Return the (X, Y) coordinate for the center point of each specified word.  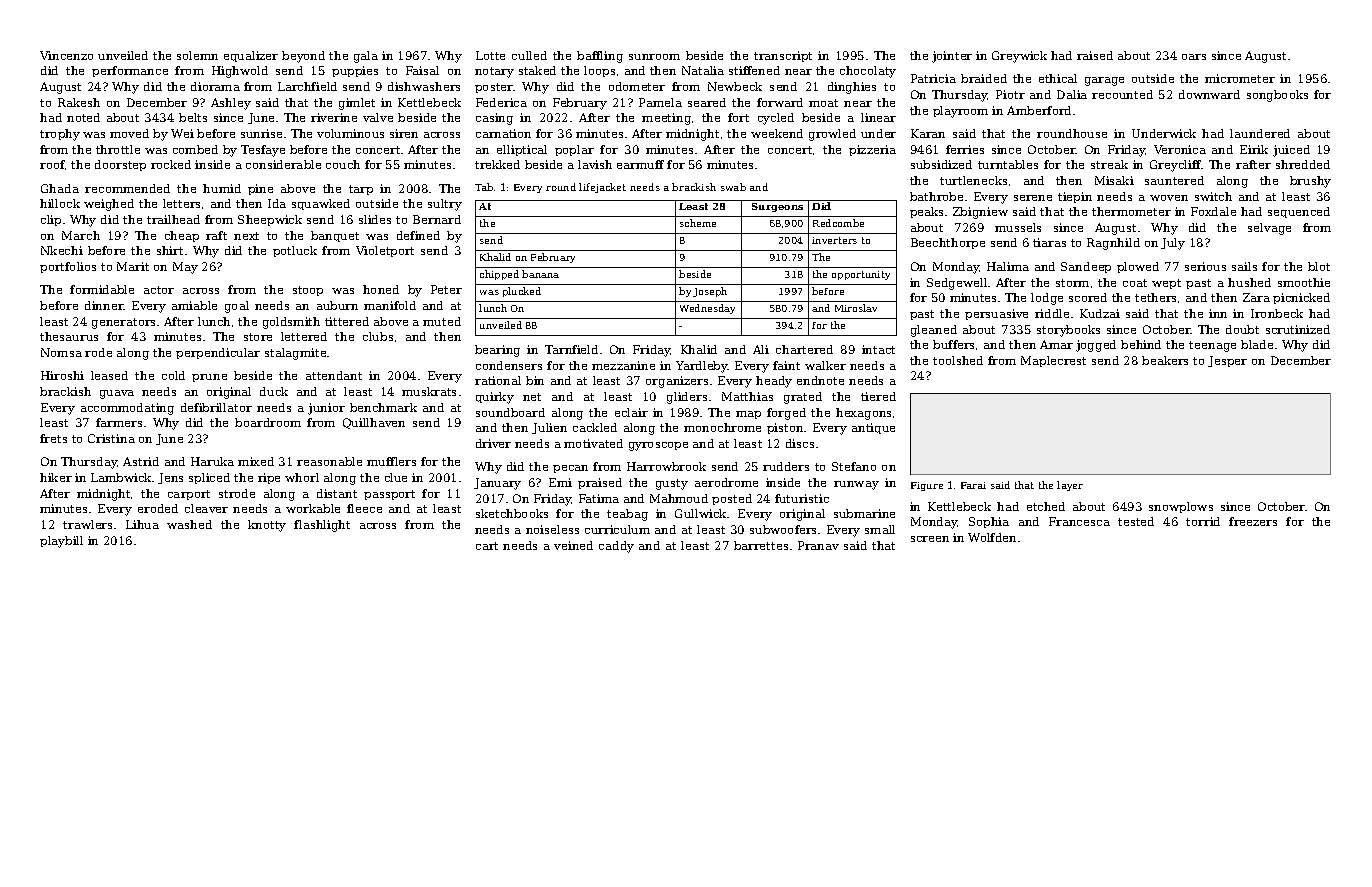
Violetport (385, 251)
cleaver (206, 508)
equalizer (251, 56)
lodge (1047, 299)
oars (1194, 57)
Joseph (710, 292)
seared (707, 102)
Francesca (1079, 521)
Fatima (599, 498)
